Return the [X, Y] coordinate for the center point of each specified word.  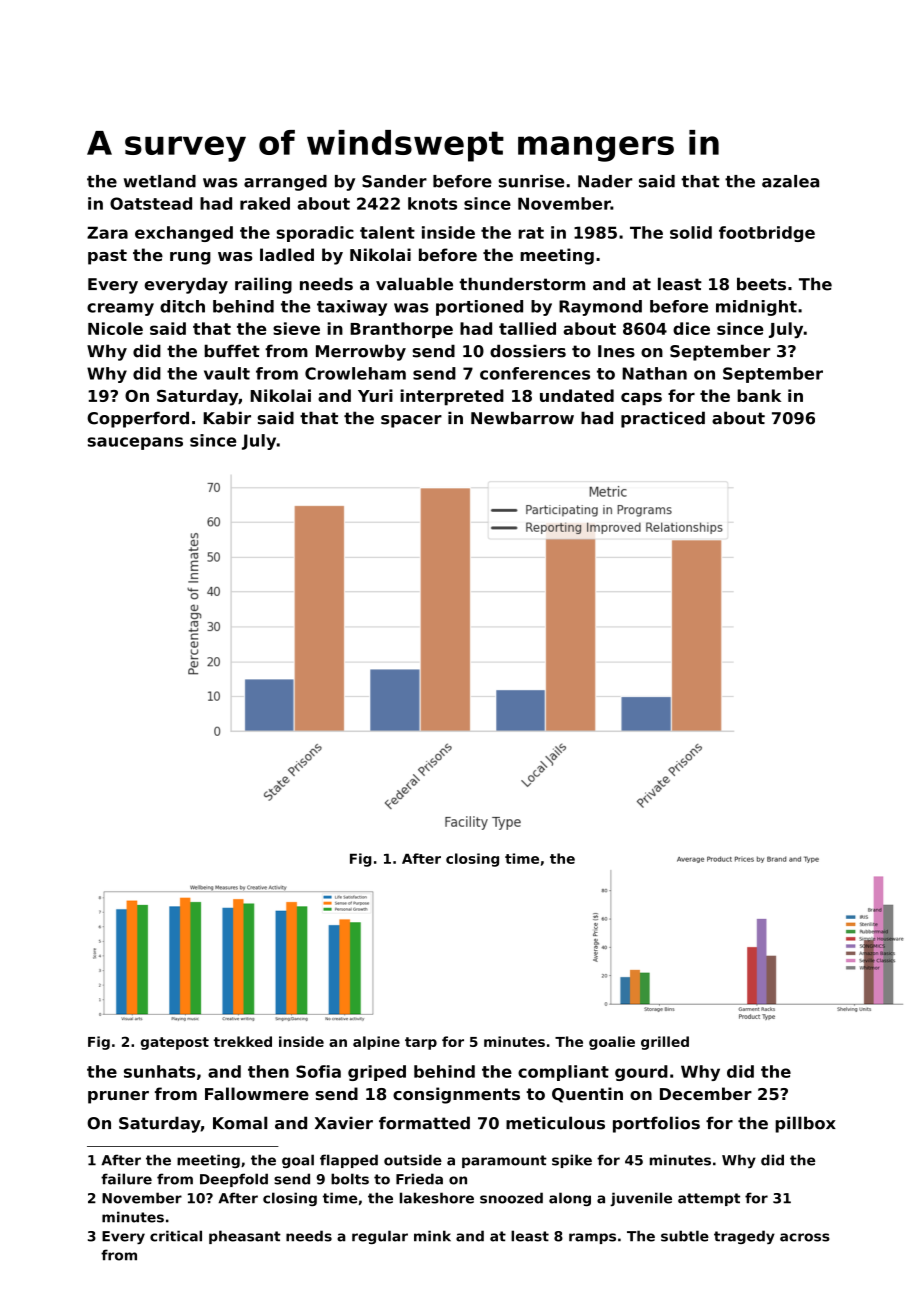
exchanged [184, 234]
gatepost [175, 1043]
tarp [421, 1043]
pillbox [805, 1124]
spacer [411, 421]
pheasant [245, 1237]
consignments [456, 1095]
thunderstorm [522, 284]
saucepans [135, 443]
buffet [232, 351]
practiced [663, 419]
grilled [665, 1043]
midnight [756, 308]
